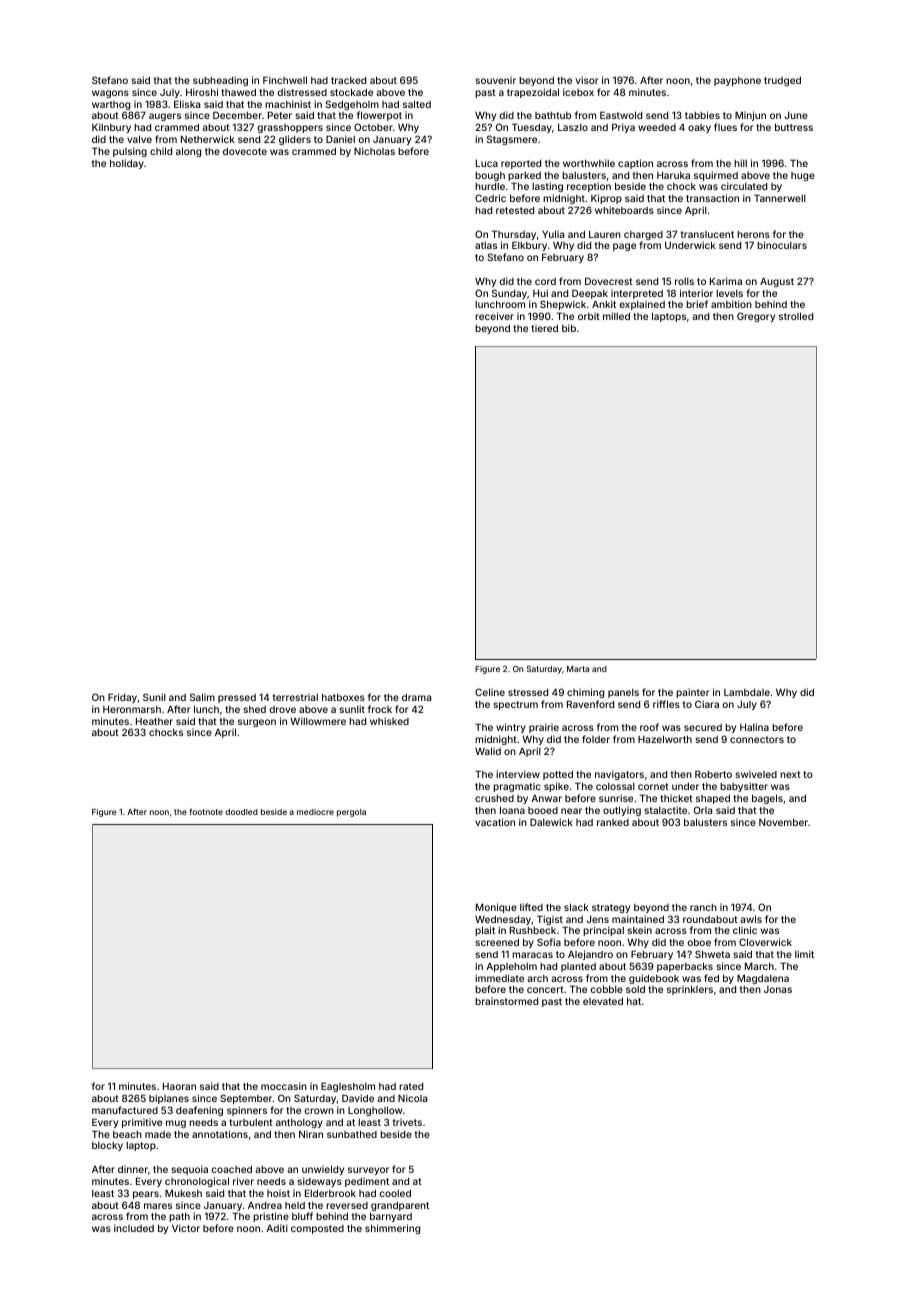 The width and height of the screenshot is (908, 1316). I want to click on strolled, so click(796, 316).
